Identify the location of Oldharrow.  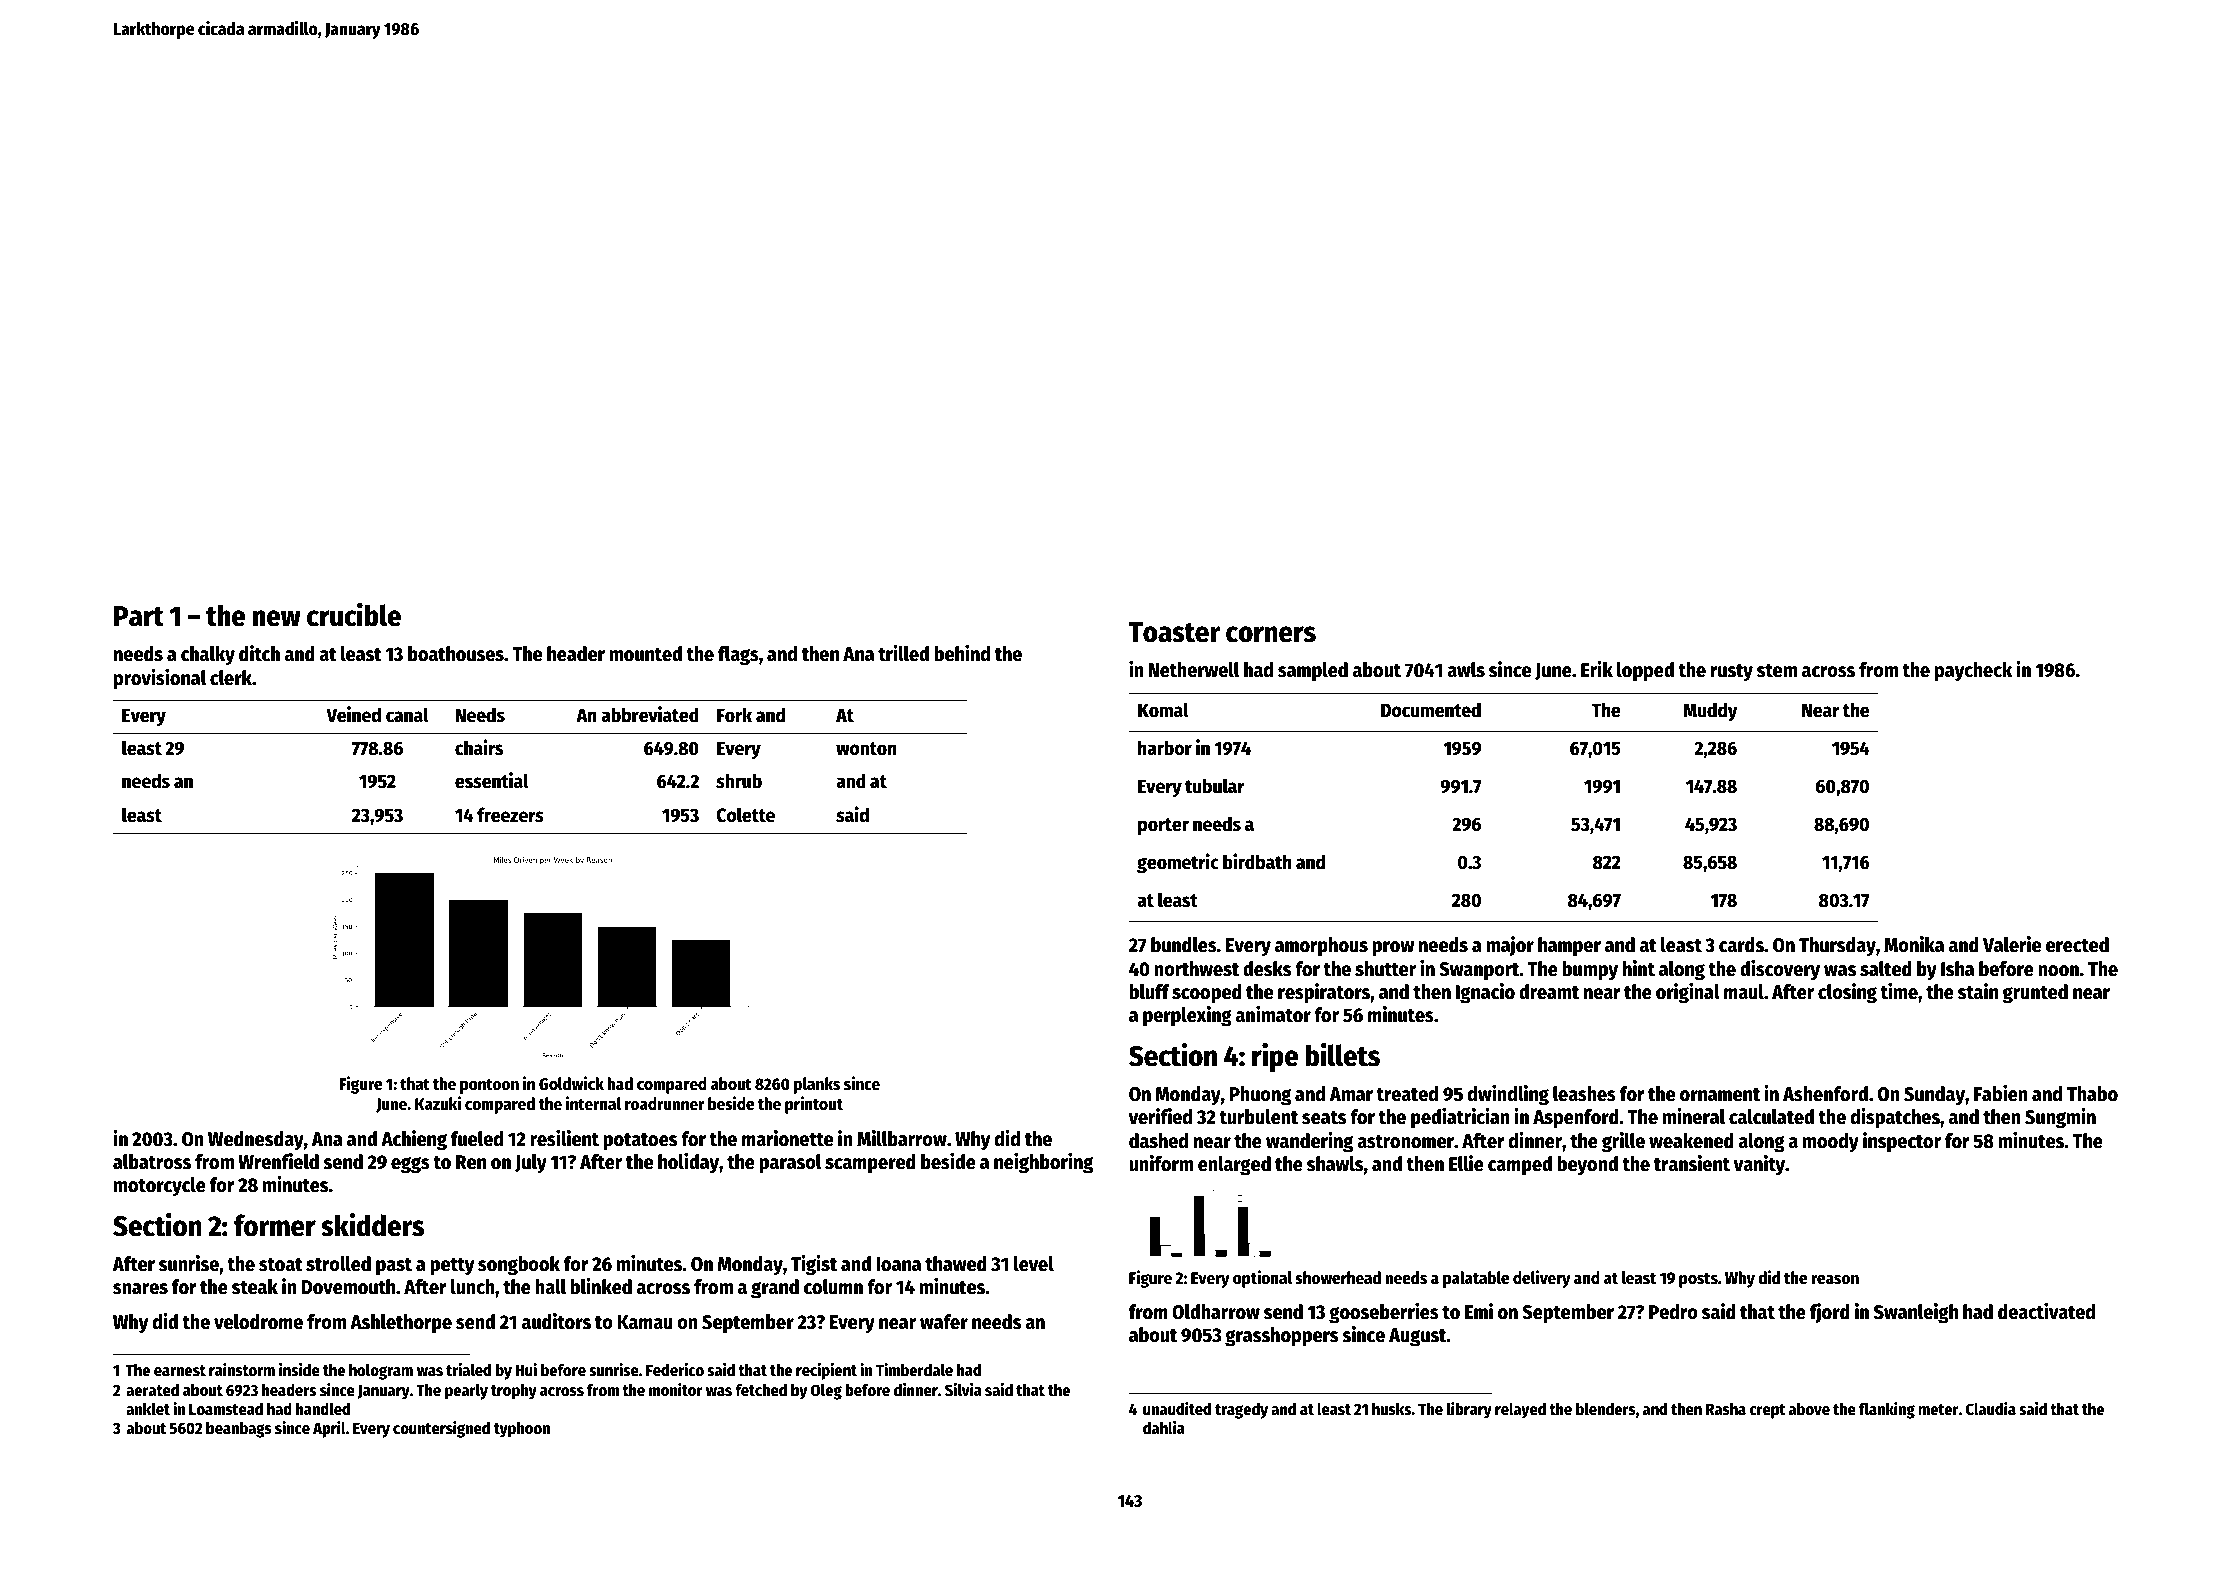
(1216, 1312).
